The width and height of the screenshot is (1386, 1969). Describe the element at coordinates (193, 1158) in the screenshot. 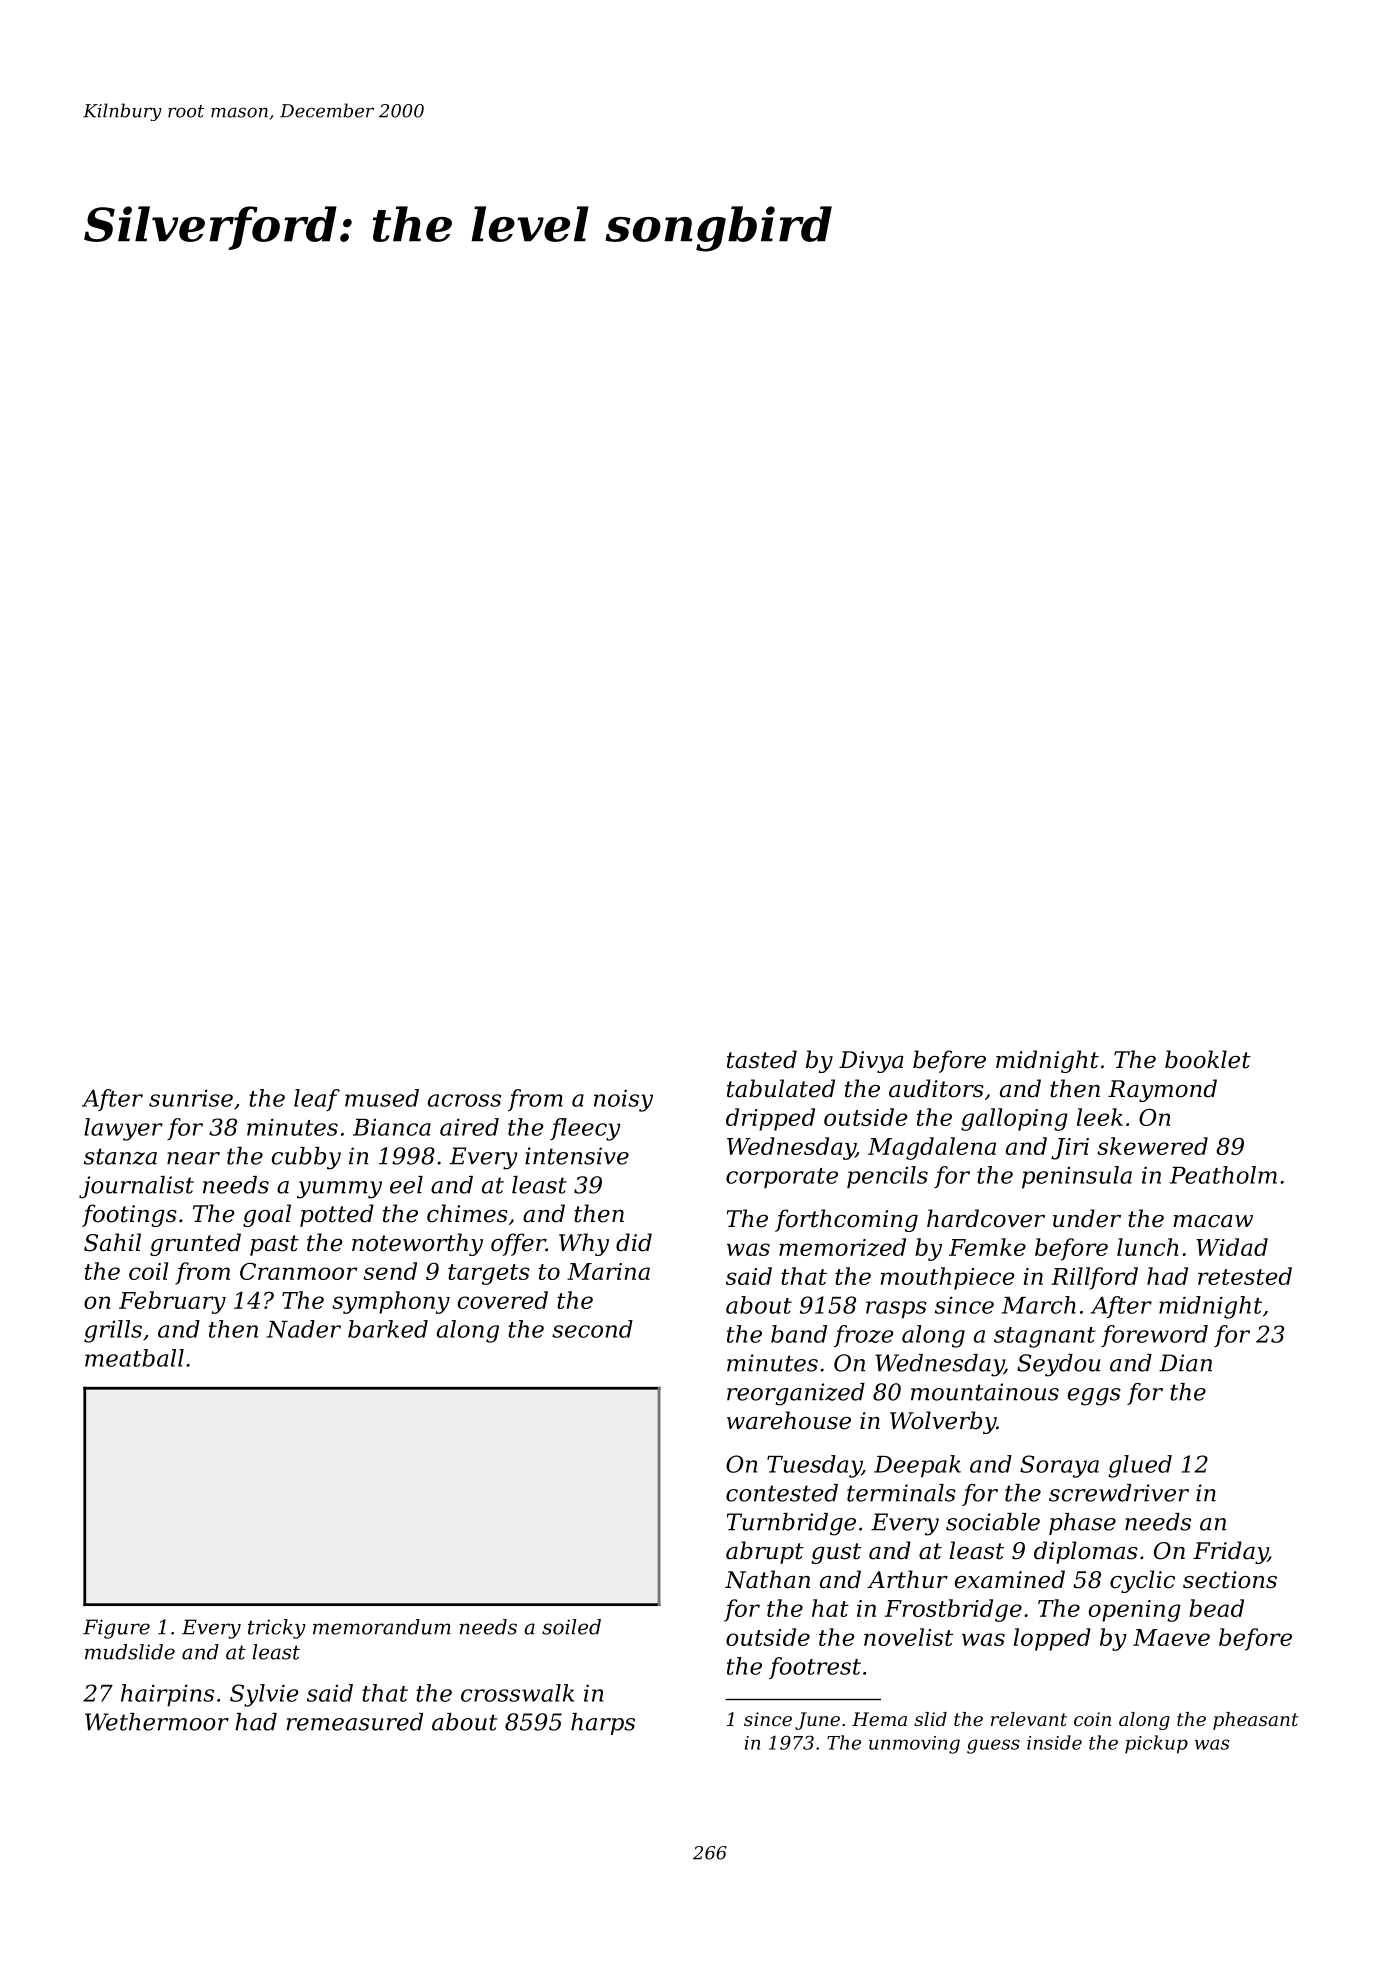

I see `near` at that location.
